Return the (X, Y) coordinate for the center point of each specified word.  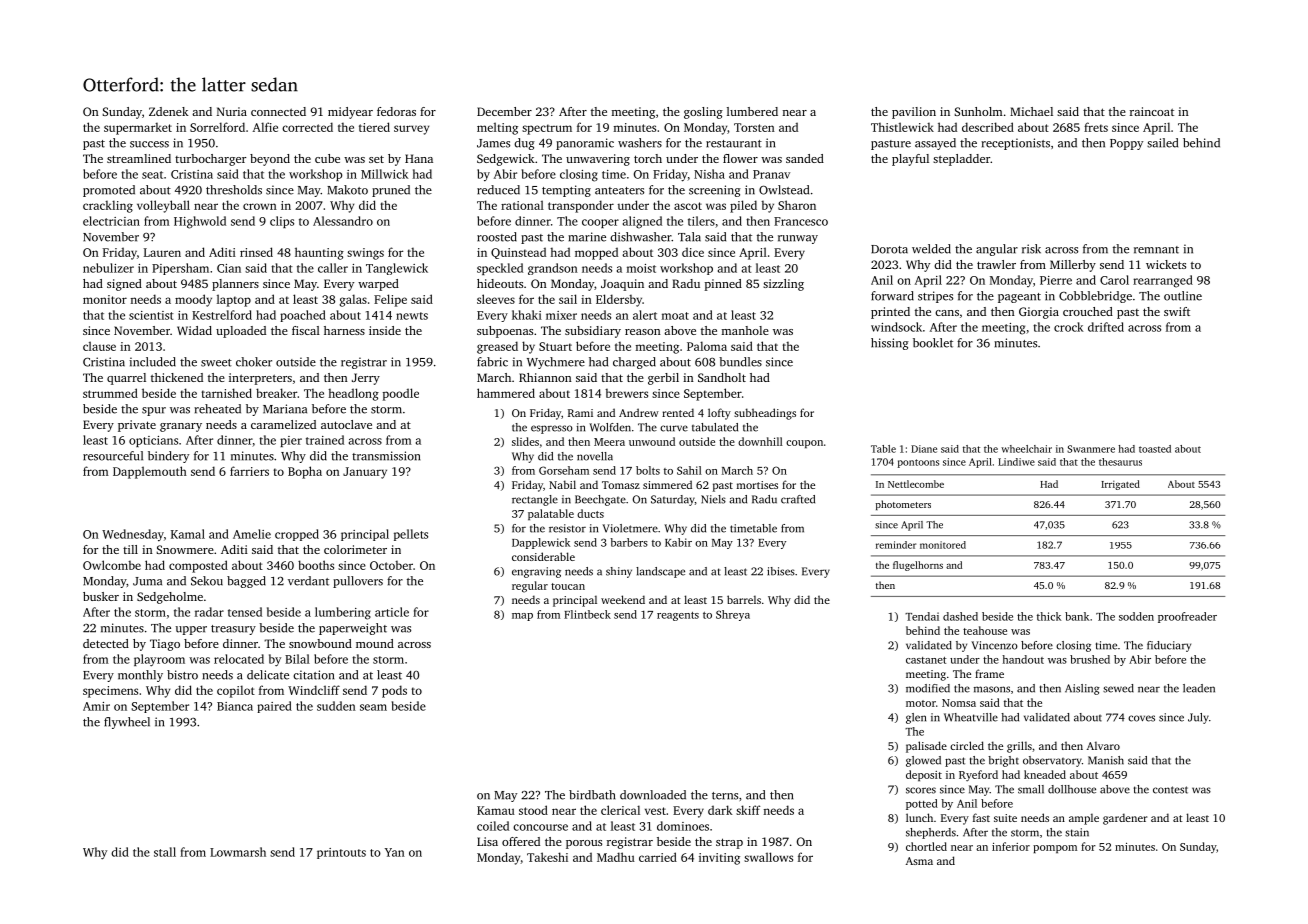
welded (931, 249)
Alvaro (1103, 745)
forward (892, 296)
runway (798, 239)
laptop (234, 300)
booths (316, 565)
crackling (108, 206)
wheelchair (1026, 449)
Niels (713, 499)
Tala (689, 237)
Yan (395, 852)
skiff (748, 810)
